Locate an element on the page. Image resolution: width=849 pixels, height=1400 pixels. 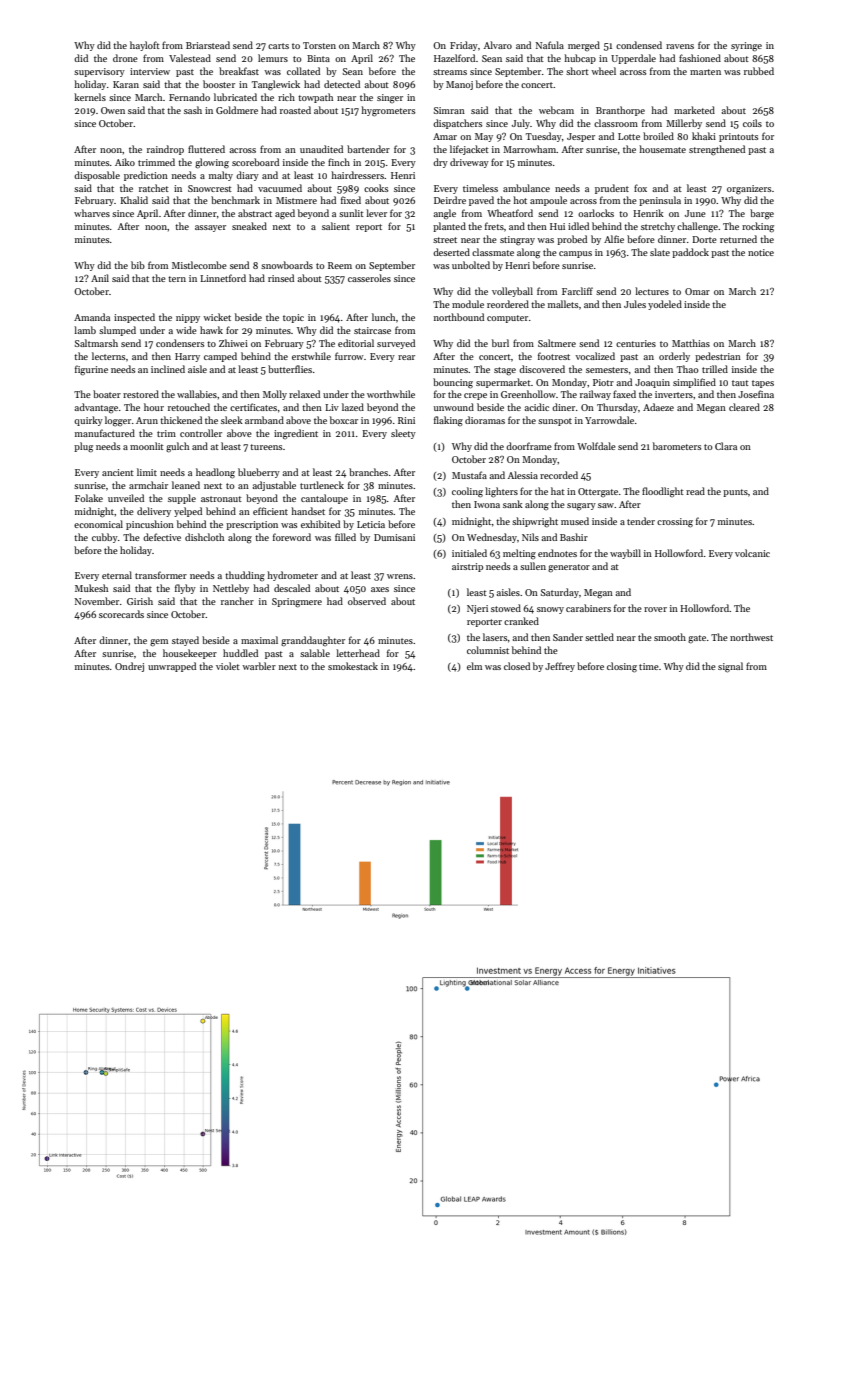
notice is located at coordinates (761, 252).
